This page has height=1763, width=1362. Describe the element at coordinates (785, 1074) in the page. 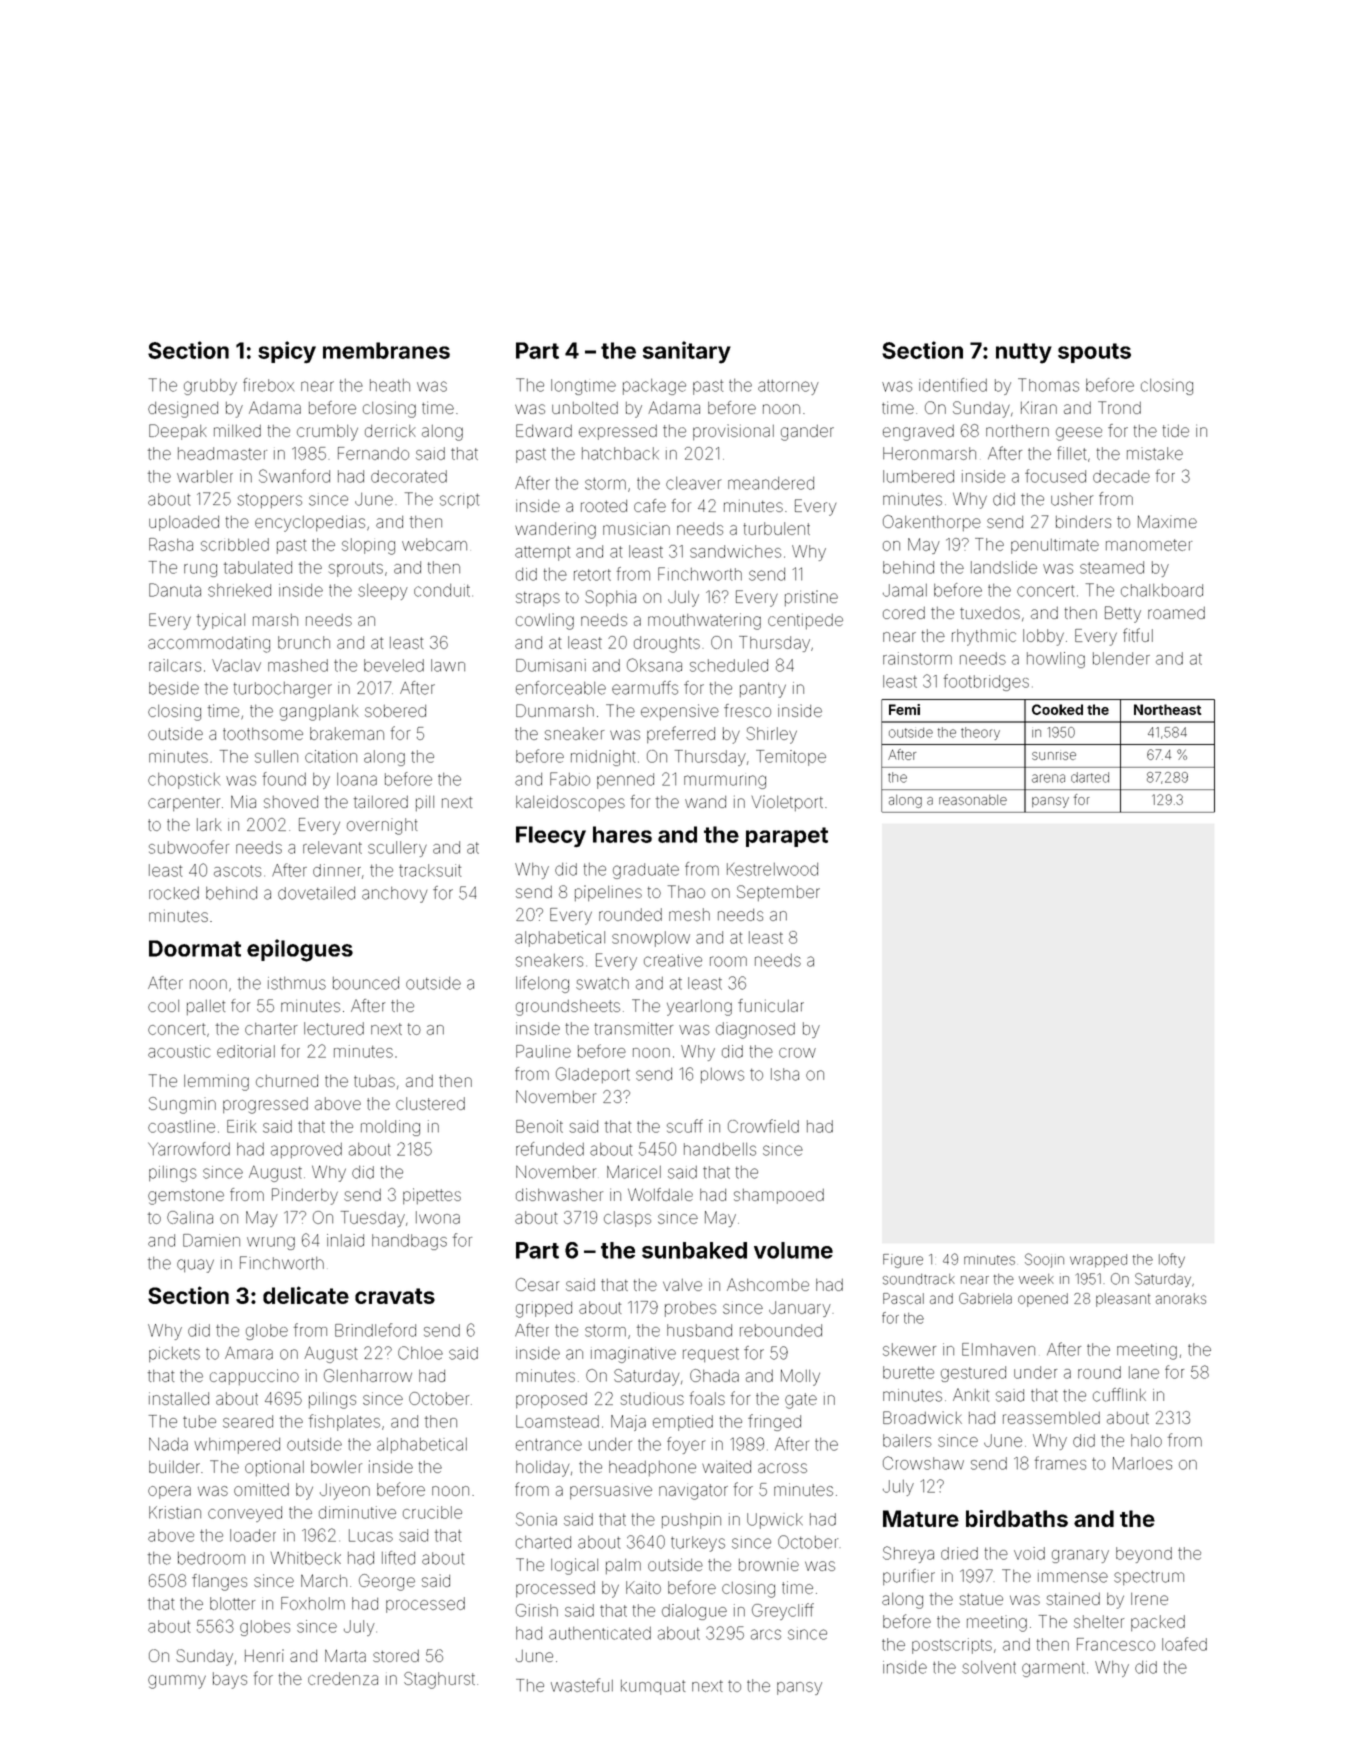

I see `Isha` at that location.
